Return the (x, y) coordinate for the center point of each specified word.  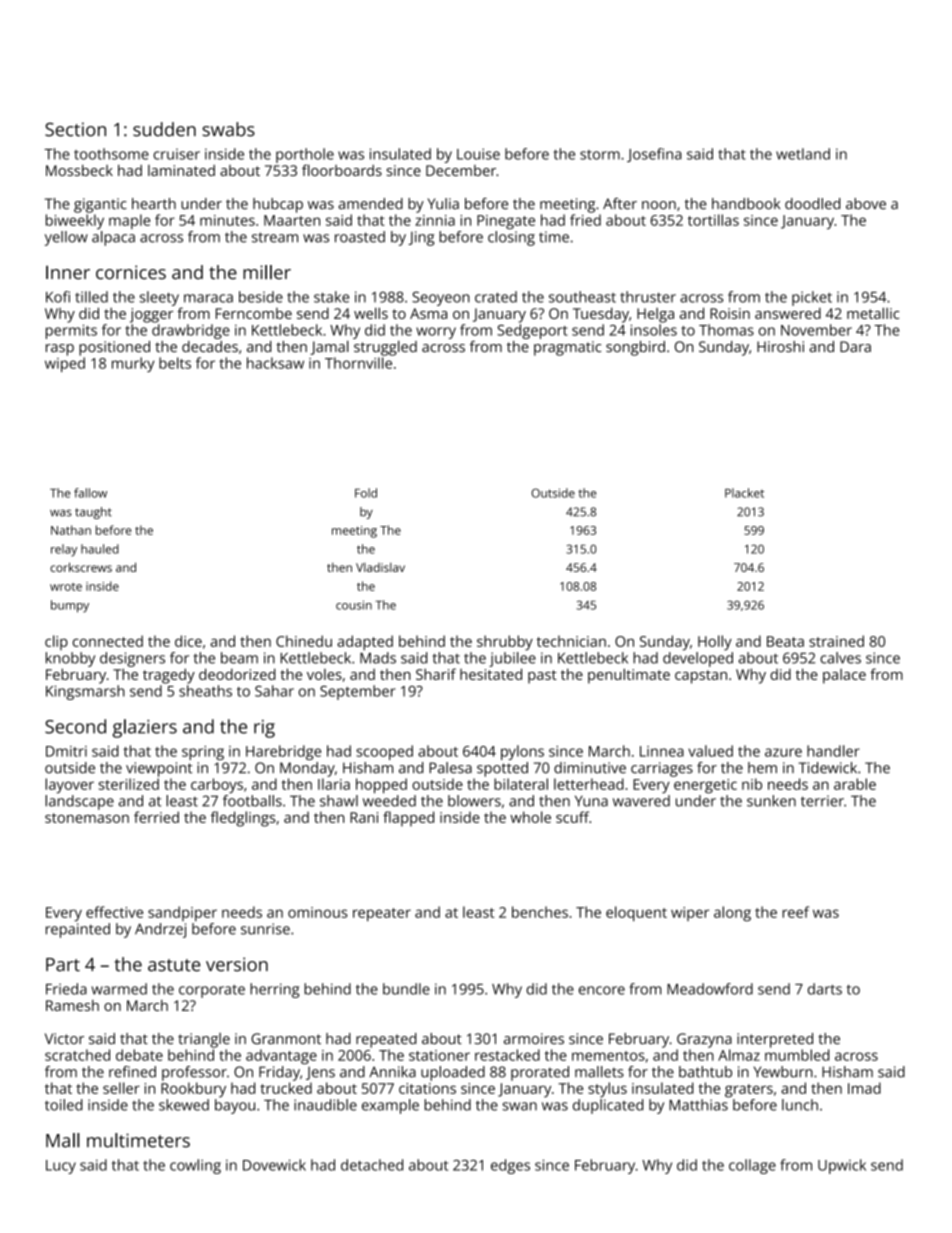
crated (496, 297)
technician (571, 641)
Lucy (61, 1167)
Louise (478, 154)
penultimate (629, 676)
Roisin (730, 313)
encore (602, 990)
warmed (119, 989)
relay (64, 550)
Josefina (654, 155)
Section (75, 129)
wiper (690, 914)
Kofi (58, 297)
